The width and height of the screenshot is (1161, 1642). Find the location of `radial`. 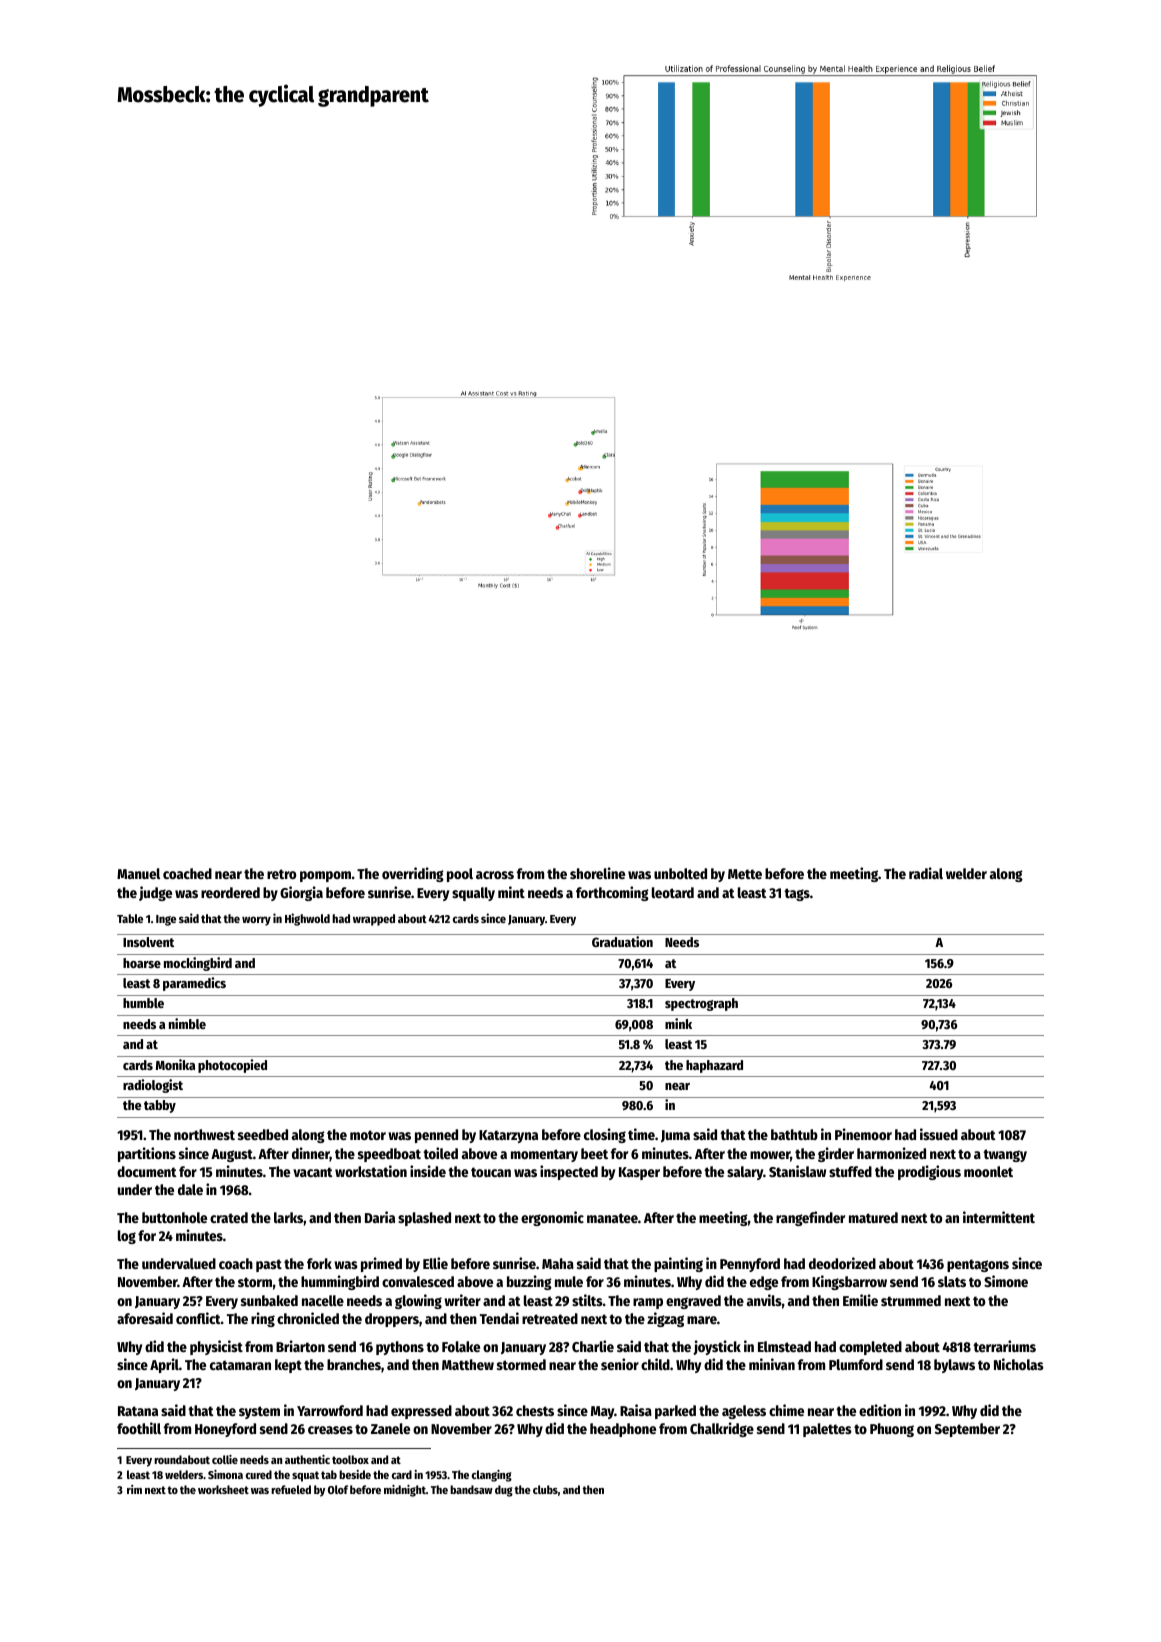

radial is located at coordinates (926, 873).
